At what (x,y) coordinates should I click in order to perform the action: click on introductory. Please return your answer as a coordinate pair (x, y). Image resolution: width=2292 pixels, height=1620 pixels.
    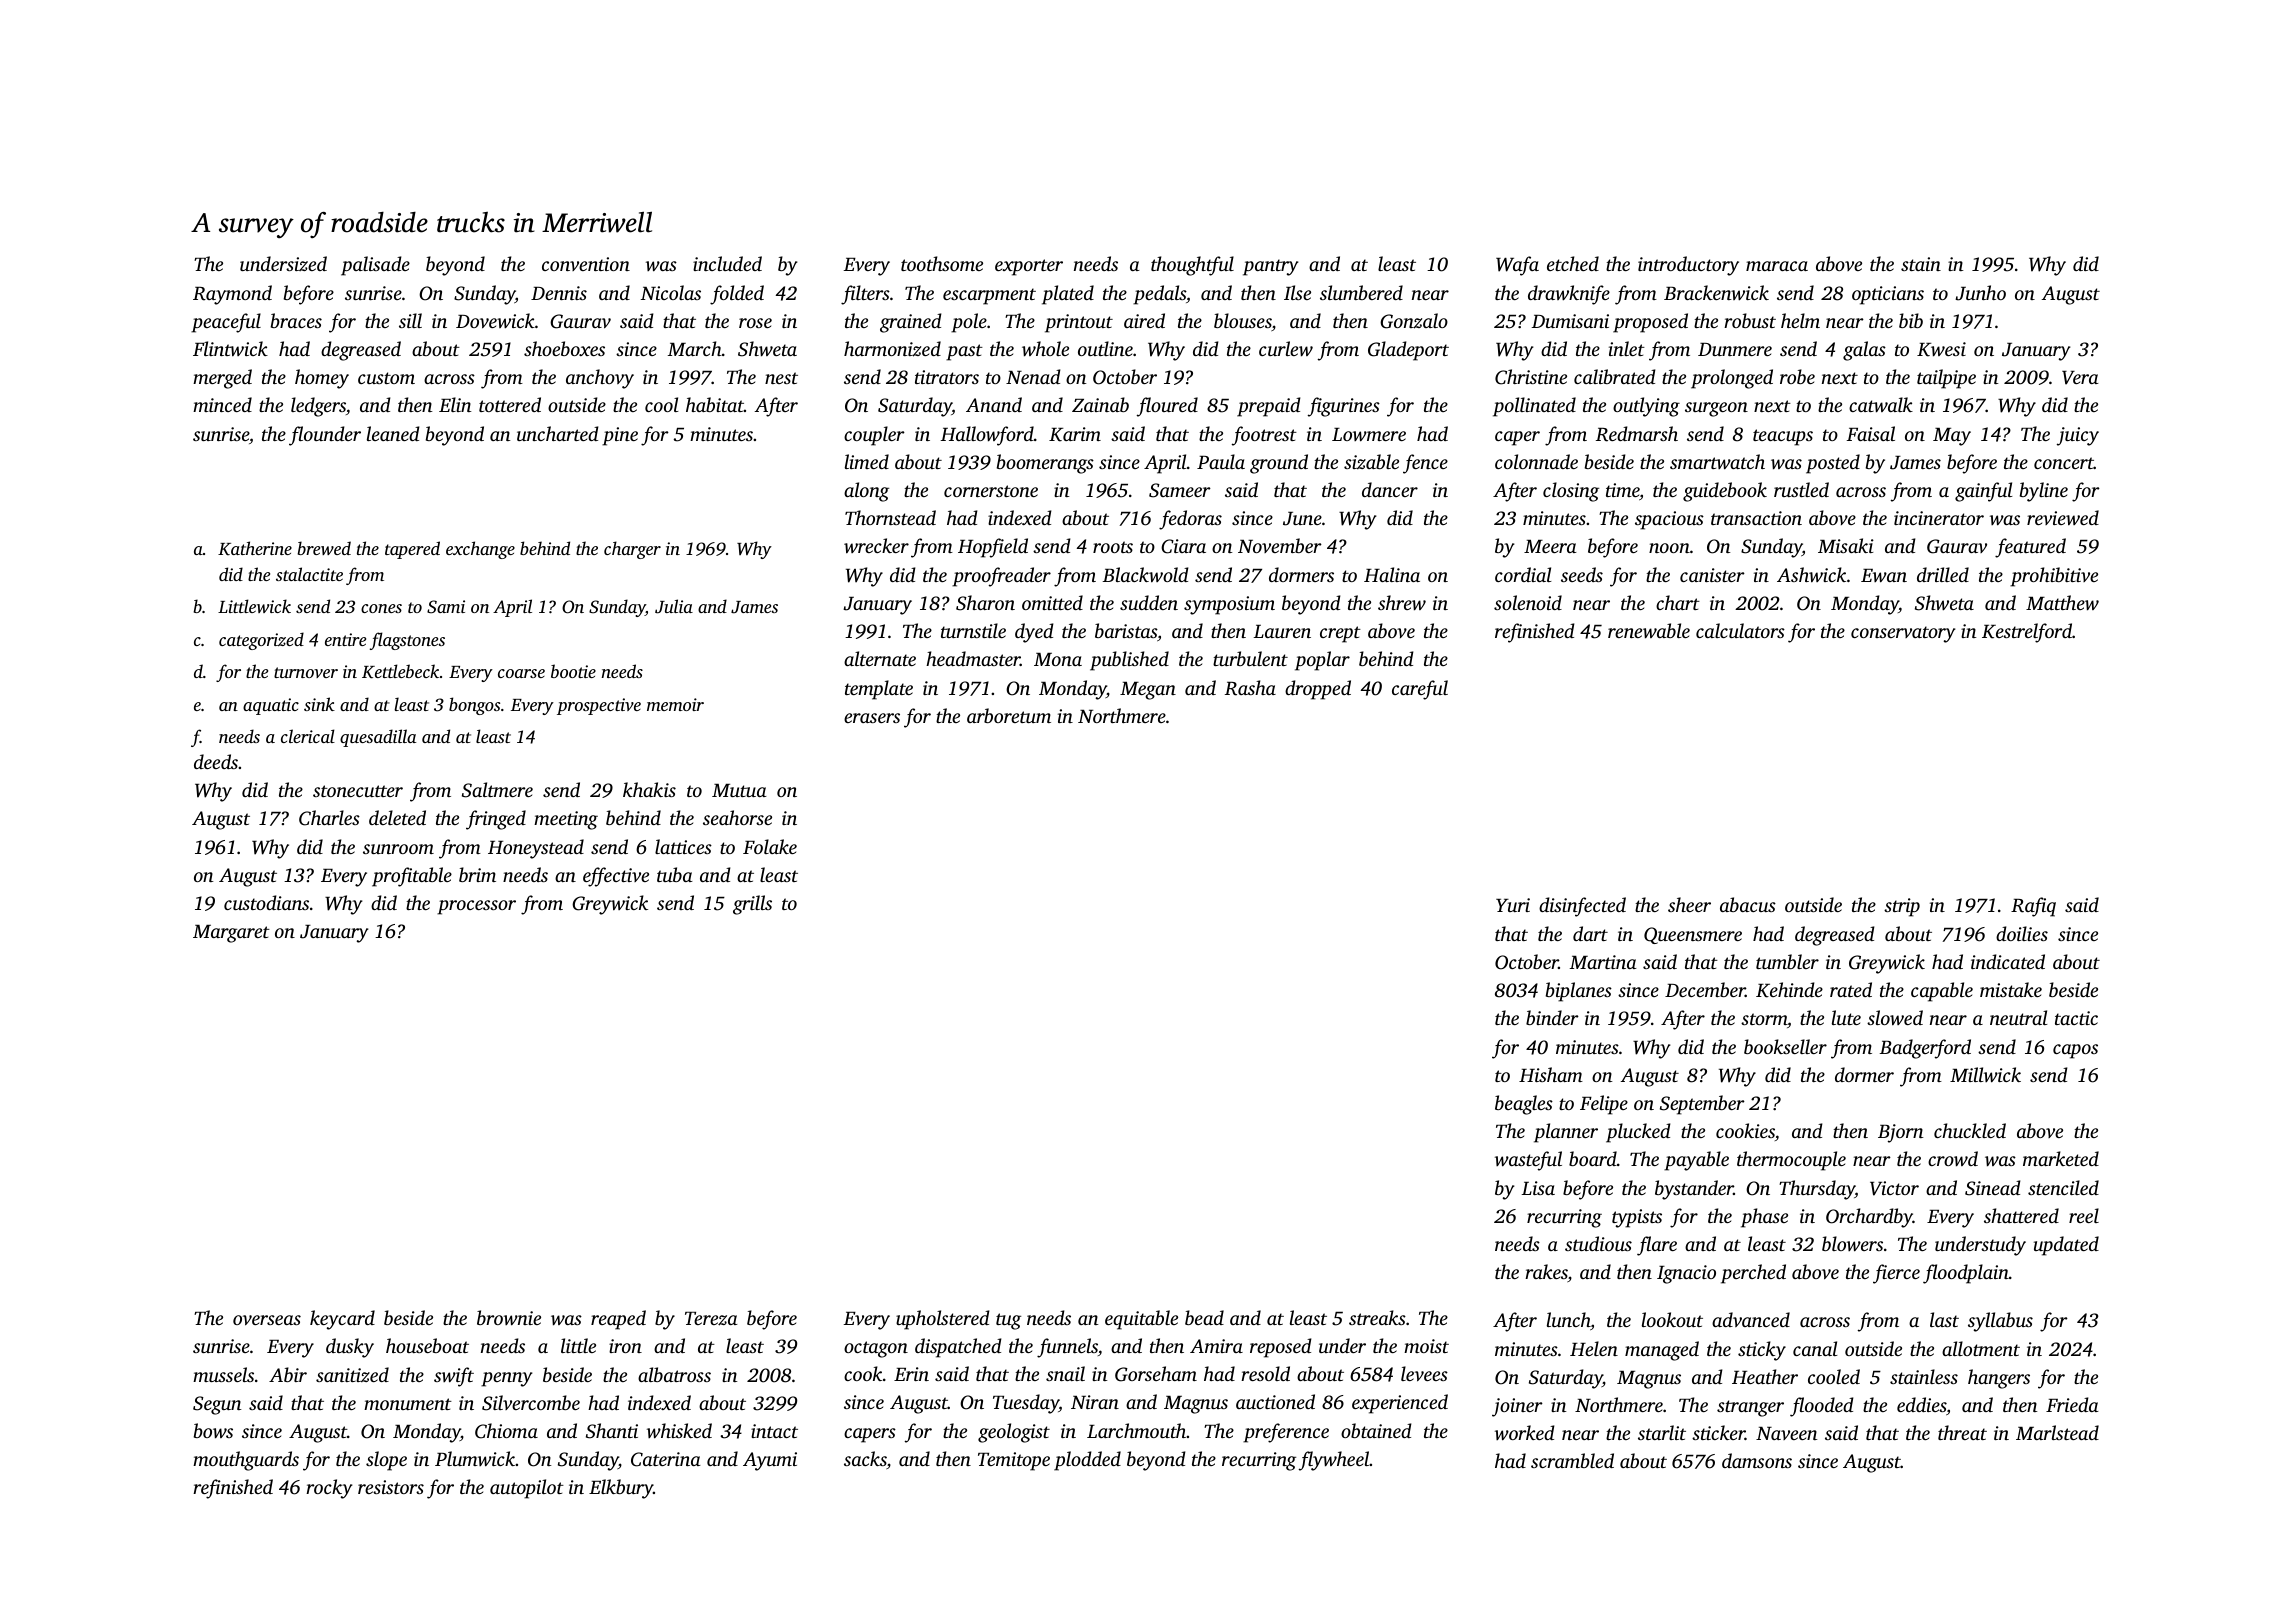
    Looking at the image, I should click on (1688, 266).
